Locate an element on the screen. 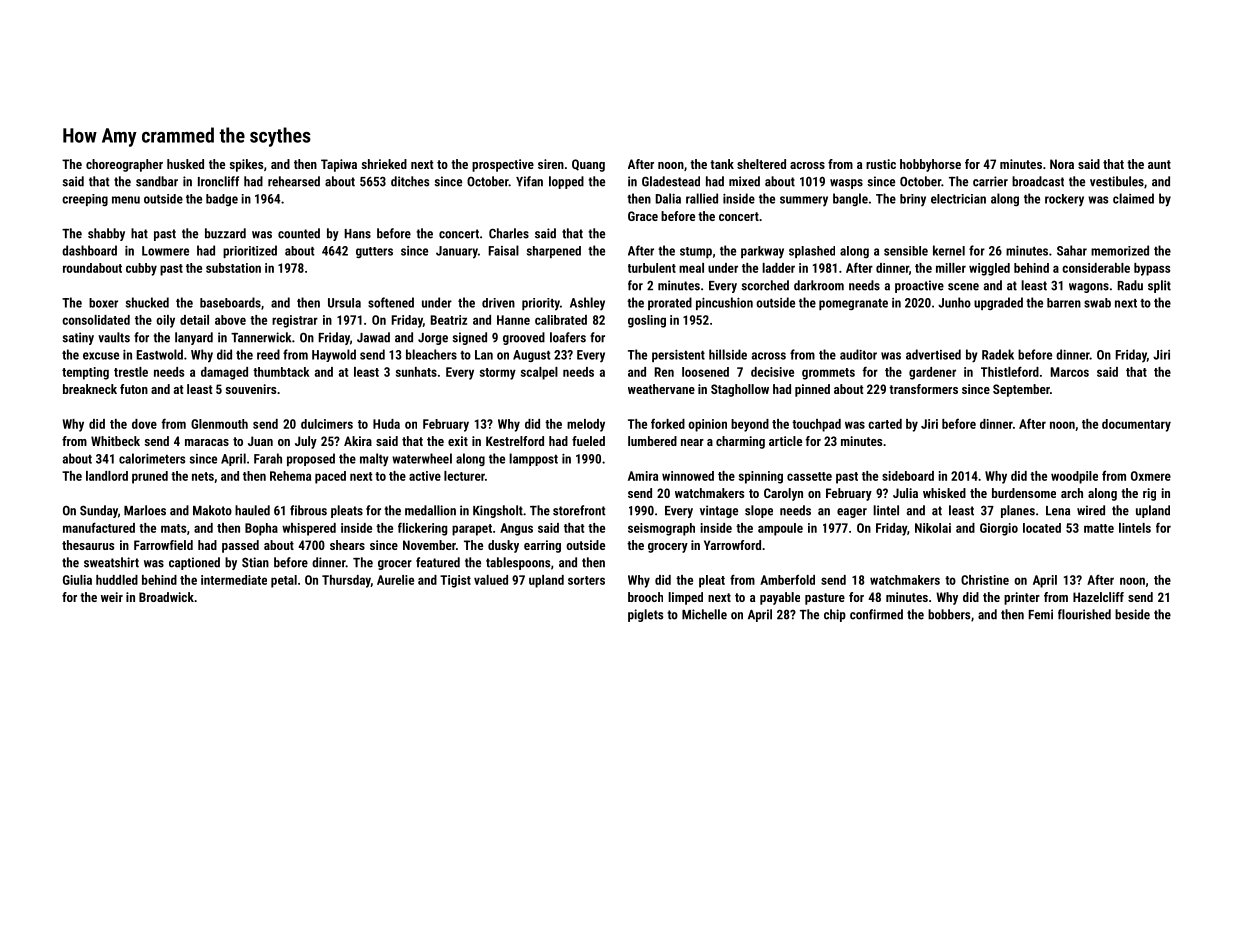 This screenshot has width=1233, height=952. prorated is located at coordinates (670, 303).
